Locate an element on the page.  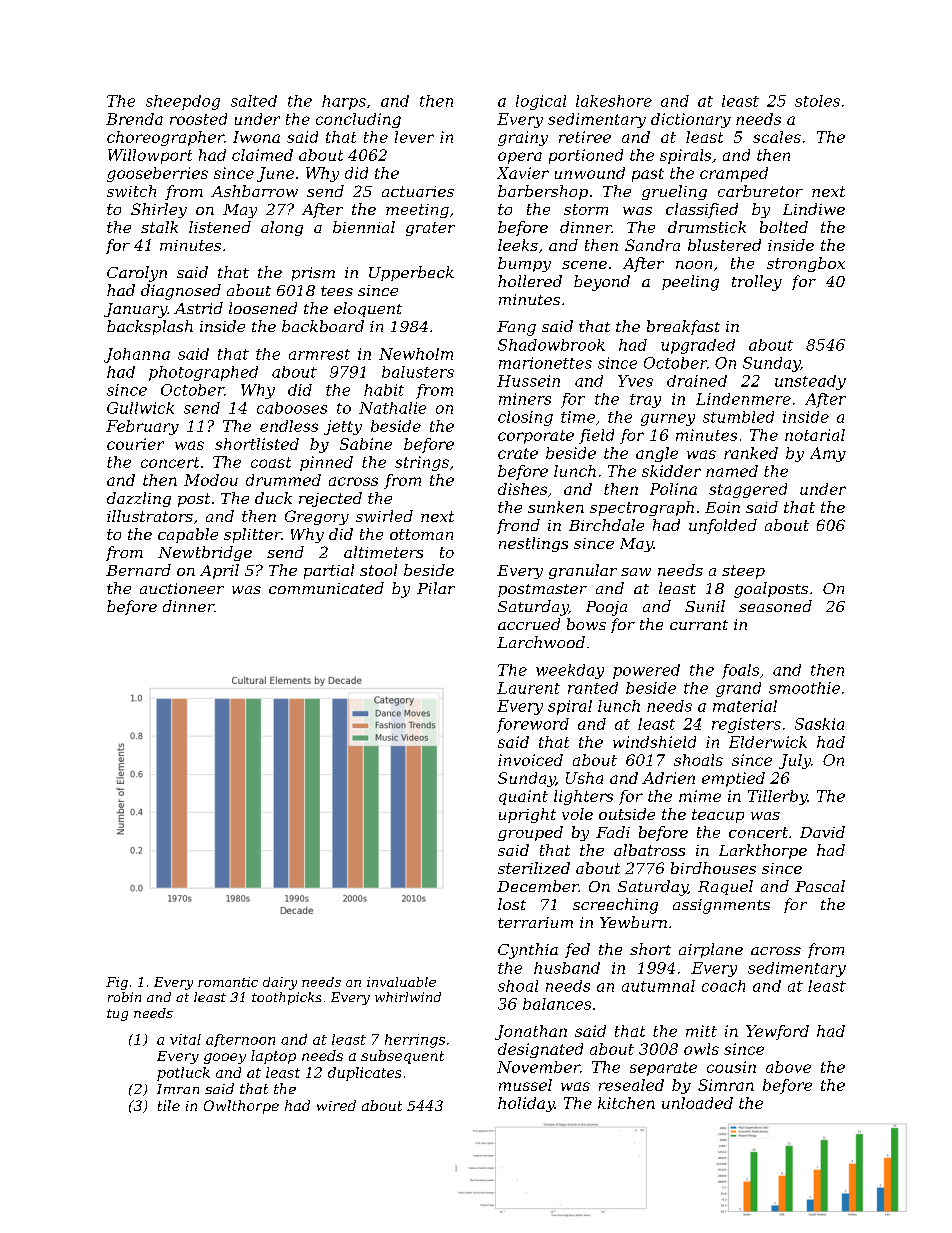
opera is located at coordinates (520, 158).
